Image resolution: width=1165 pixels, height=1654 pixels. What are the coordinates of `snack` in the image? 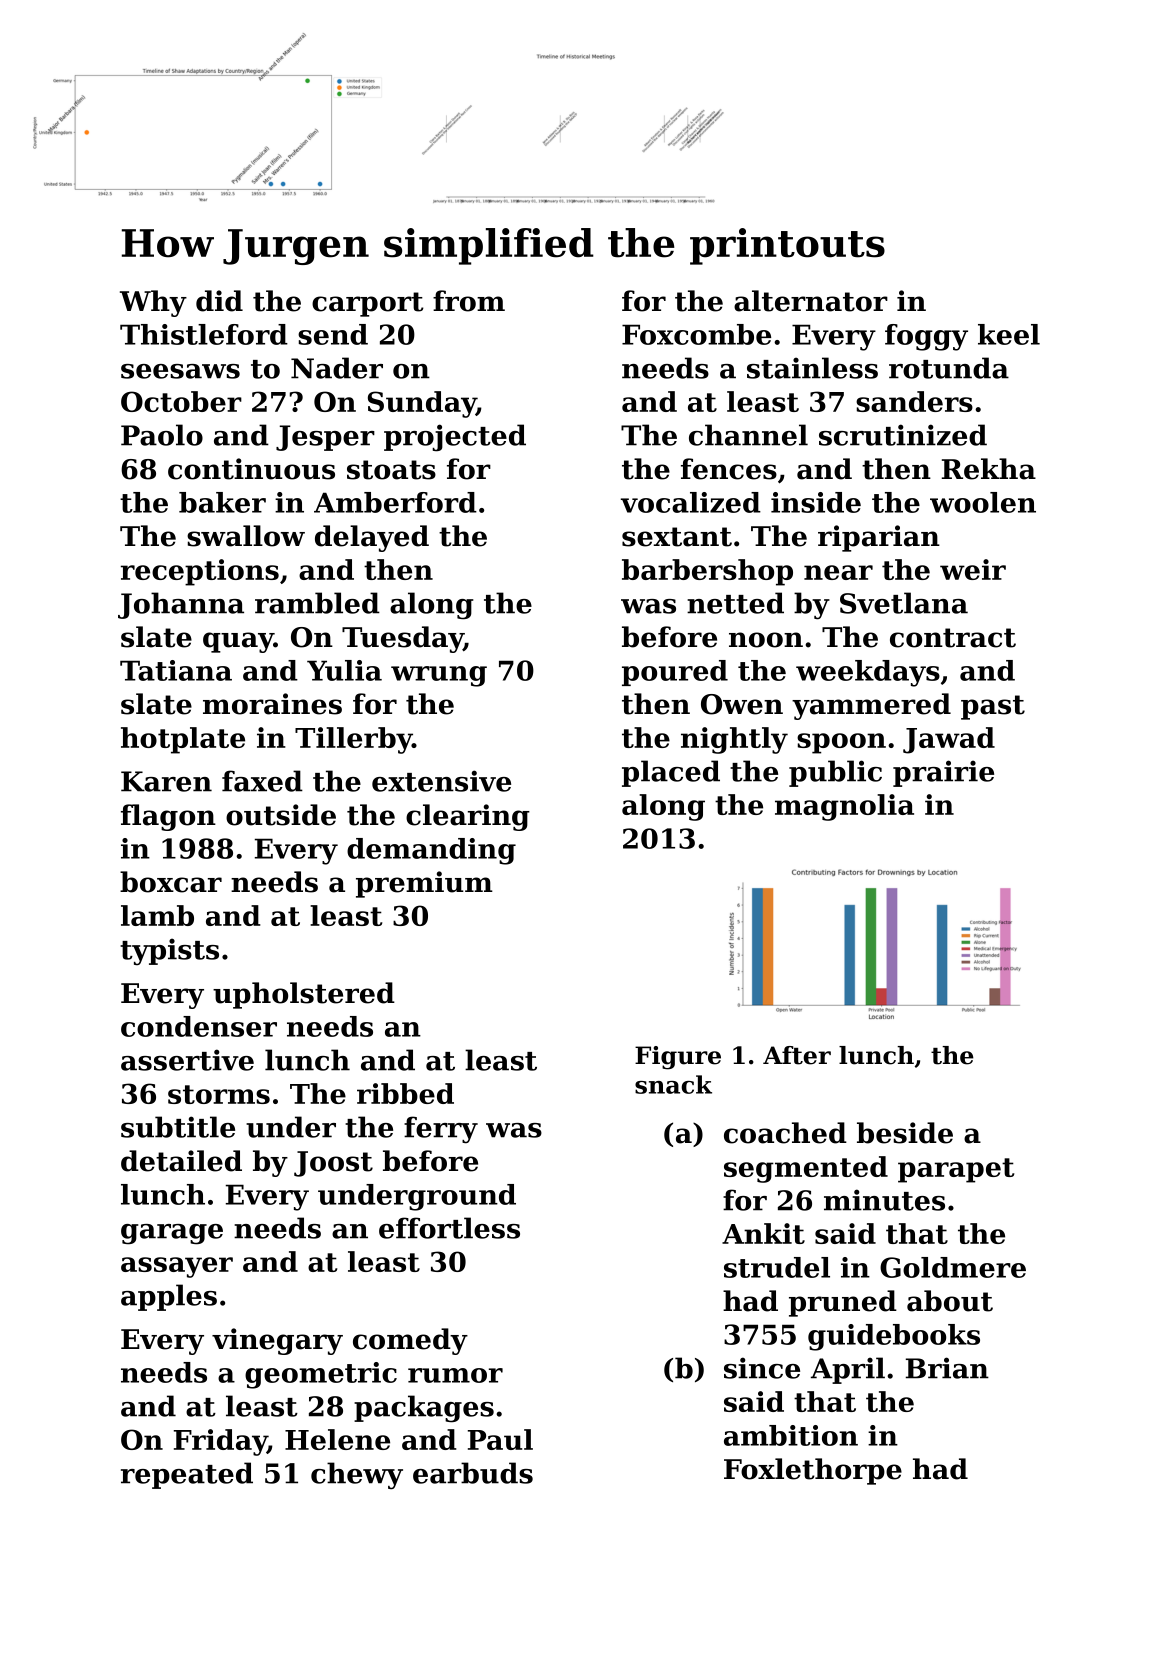 It's located at (673, 1084).
